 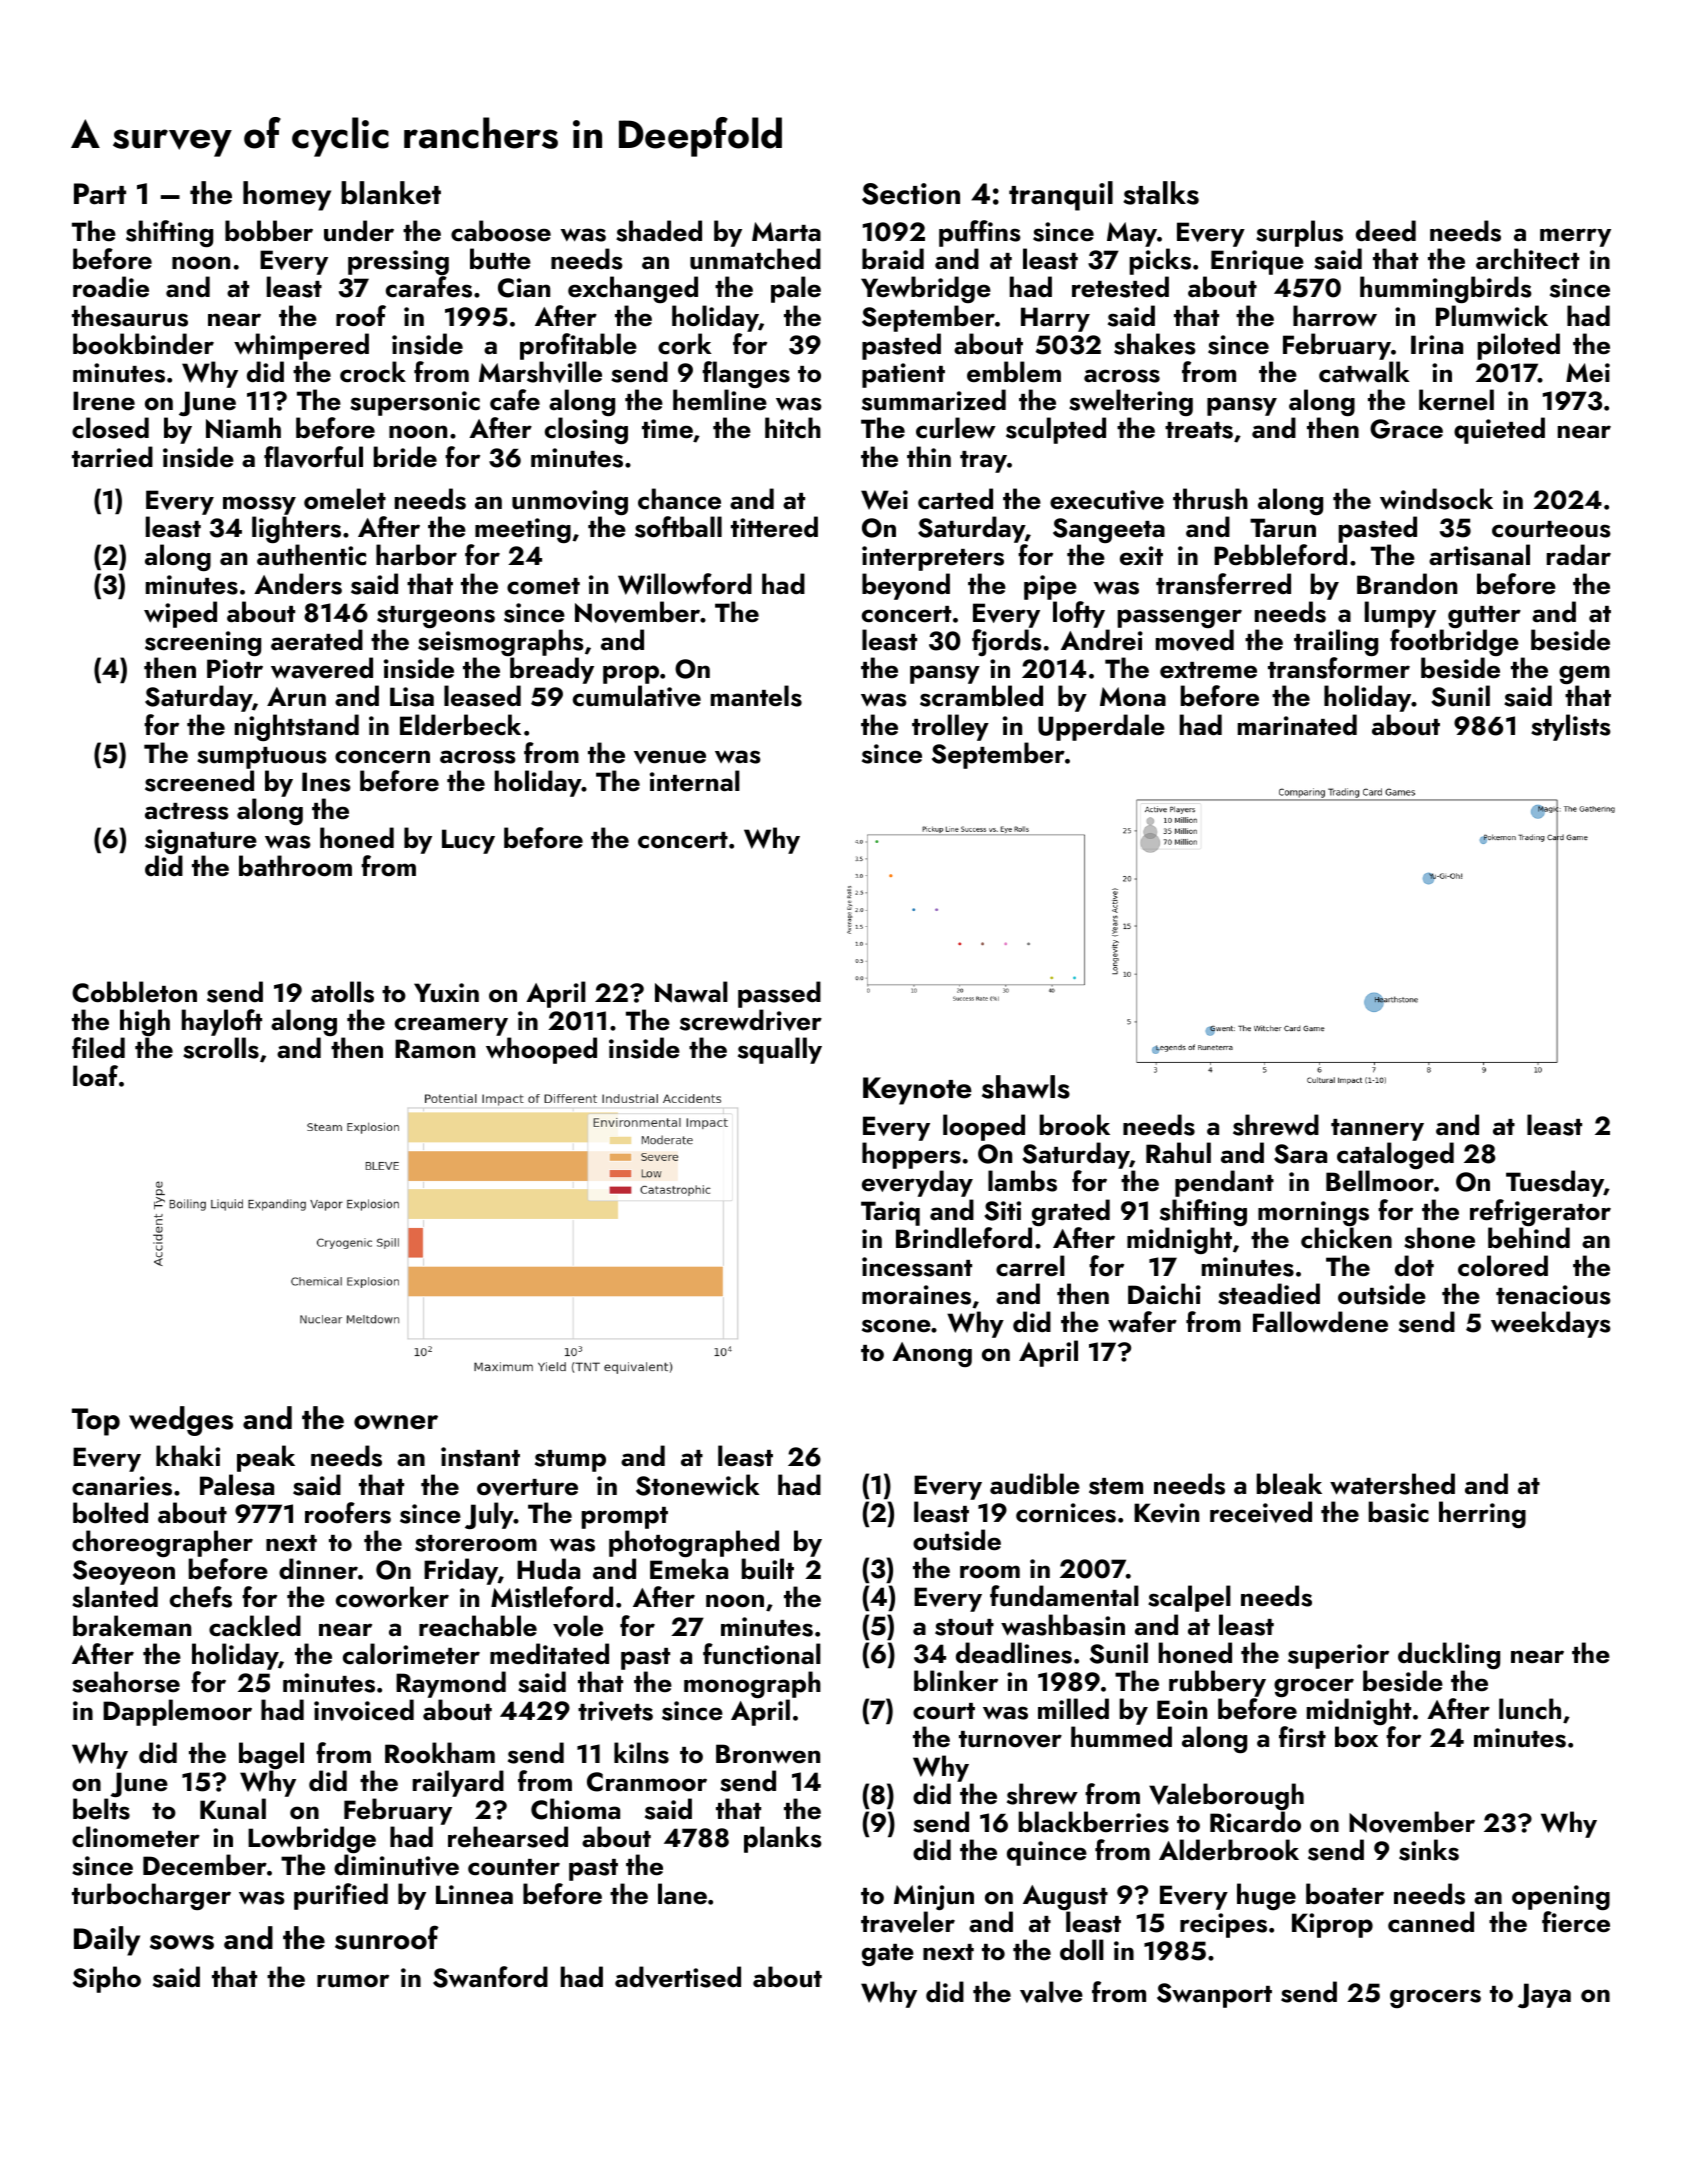 What do you see at coordinates (182, 1942) in the document?
I see `sows` at bounding box center [182, 1942].
